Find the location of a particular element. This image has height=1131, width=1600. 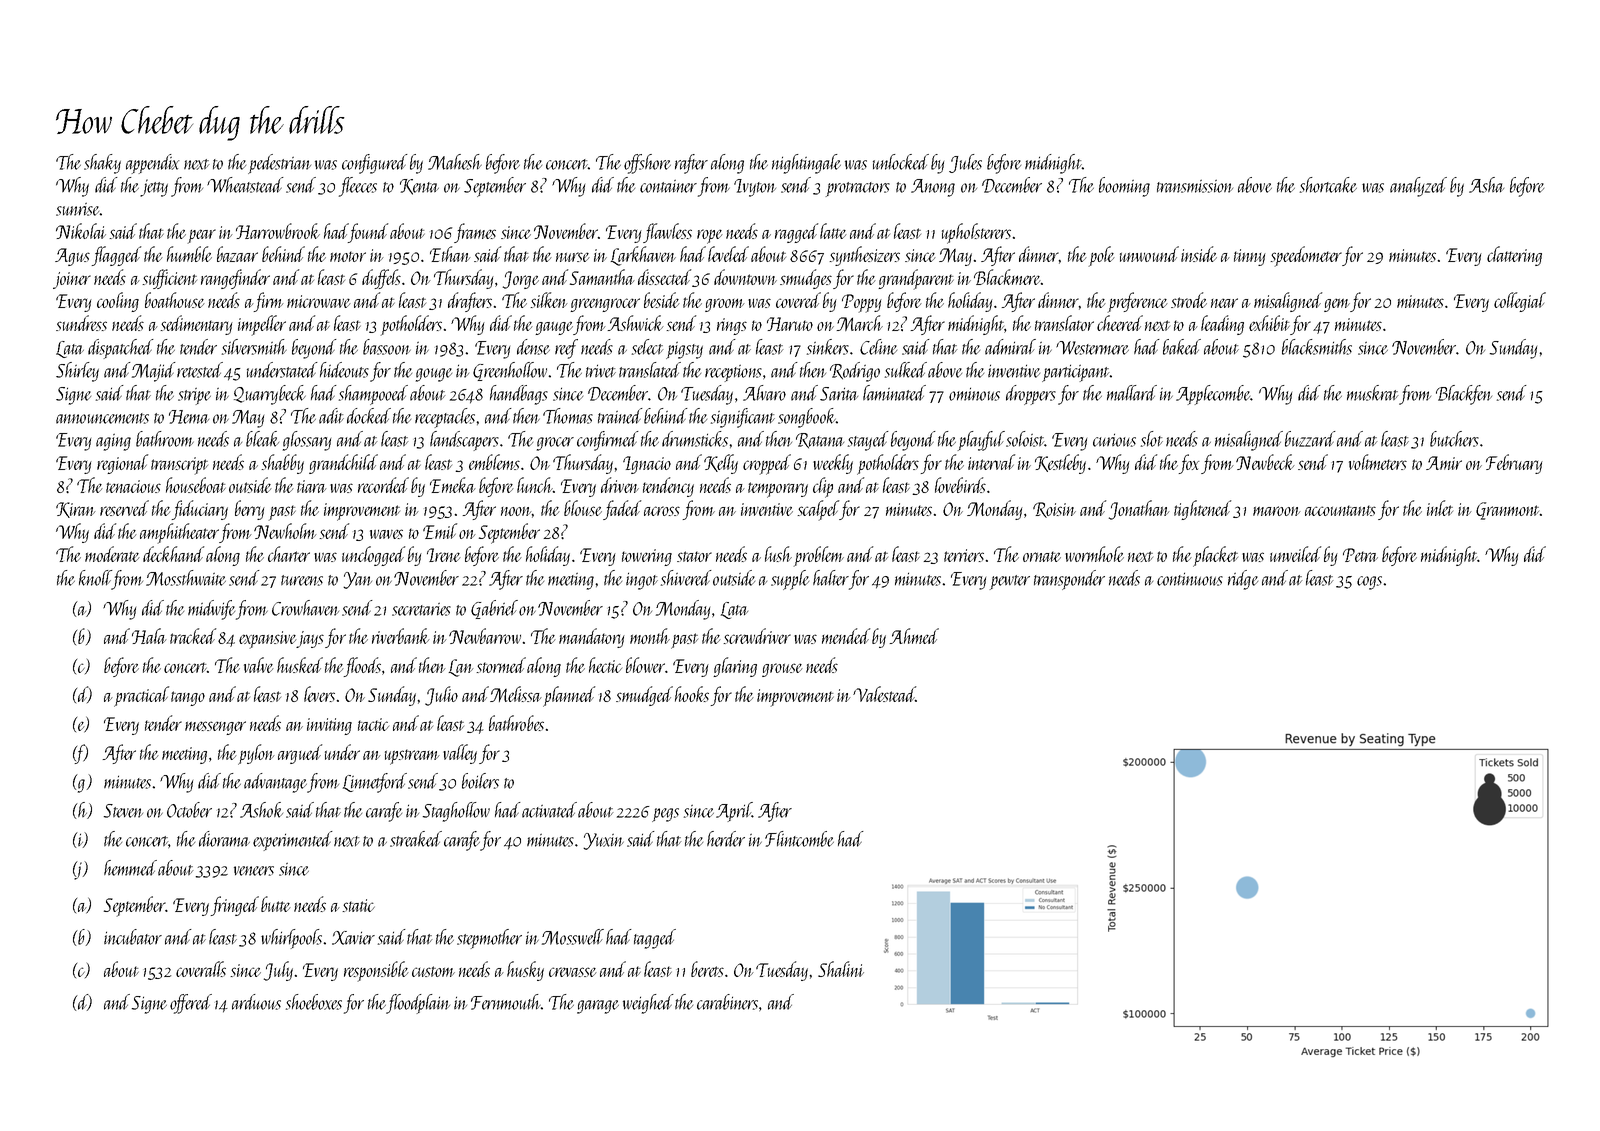

cogs is located at coordinates (1369, 583).
